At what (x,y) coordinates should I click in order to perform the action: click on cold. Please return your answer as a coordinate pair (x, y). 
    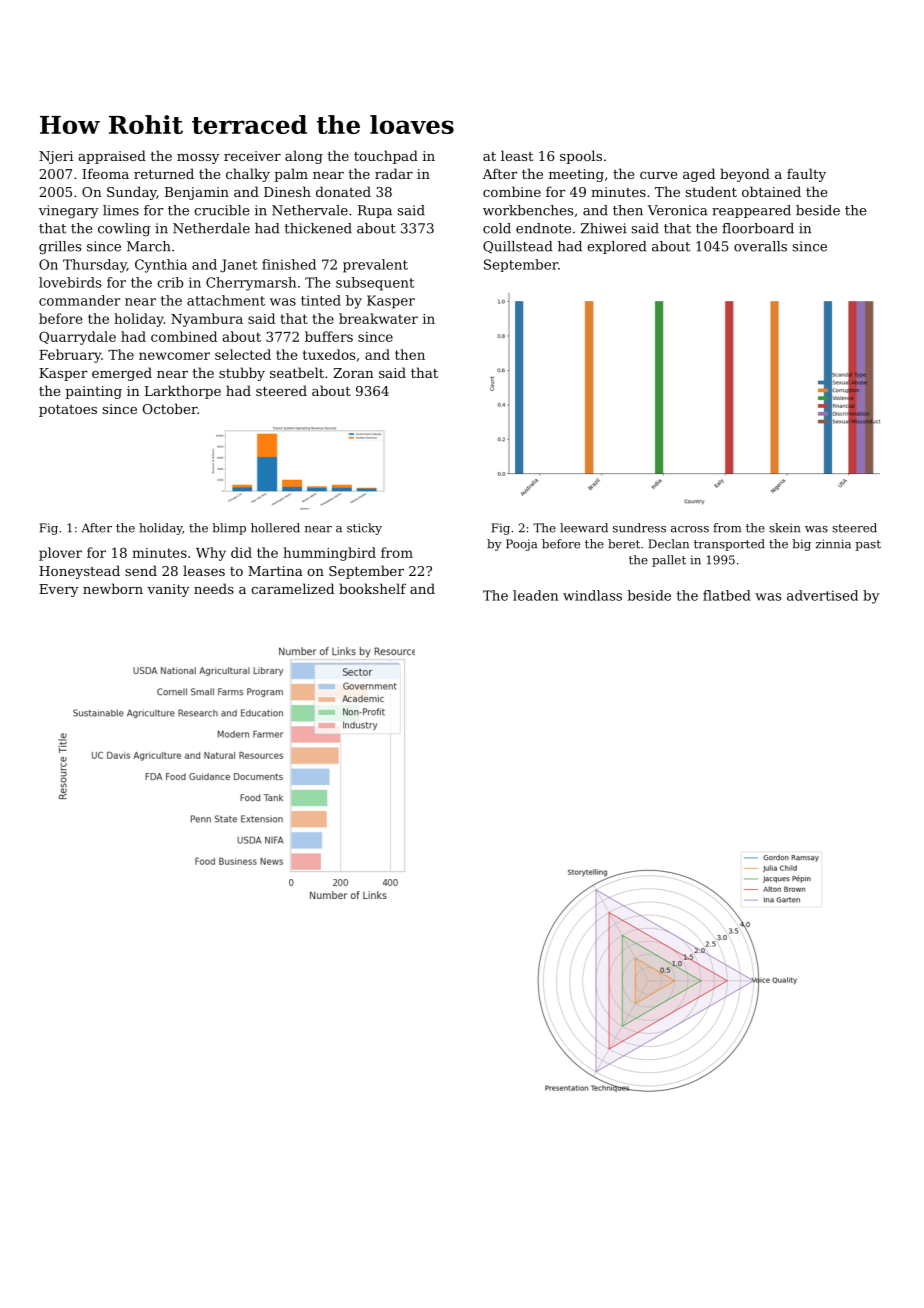
    Looking at the image, I should click on (497, 228).
